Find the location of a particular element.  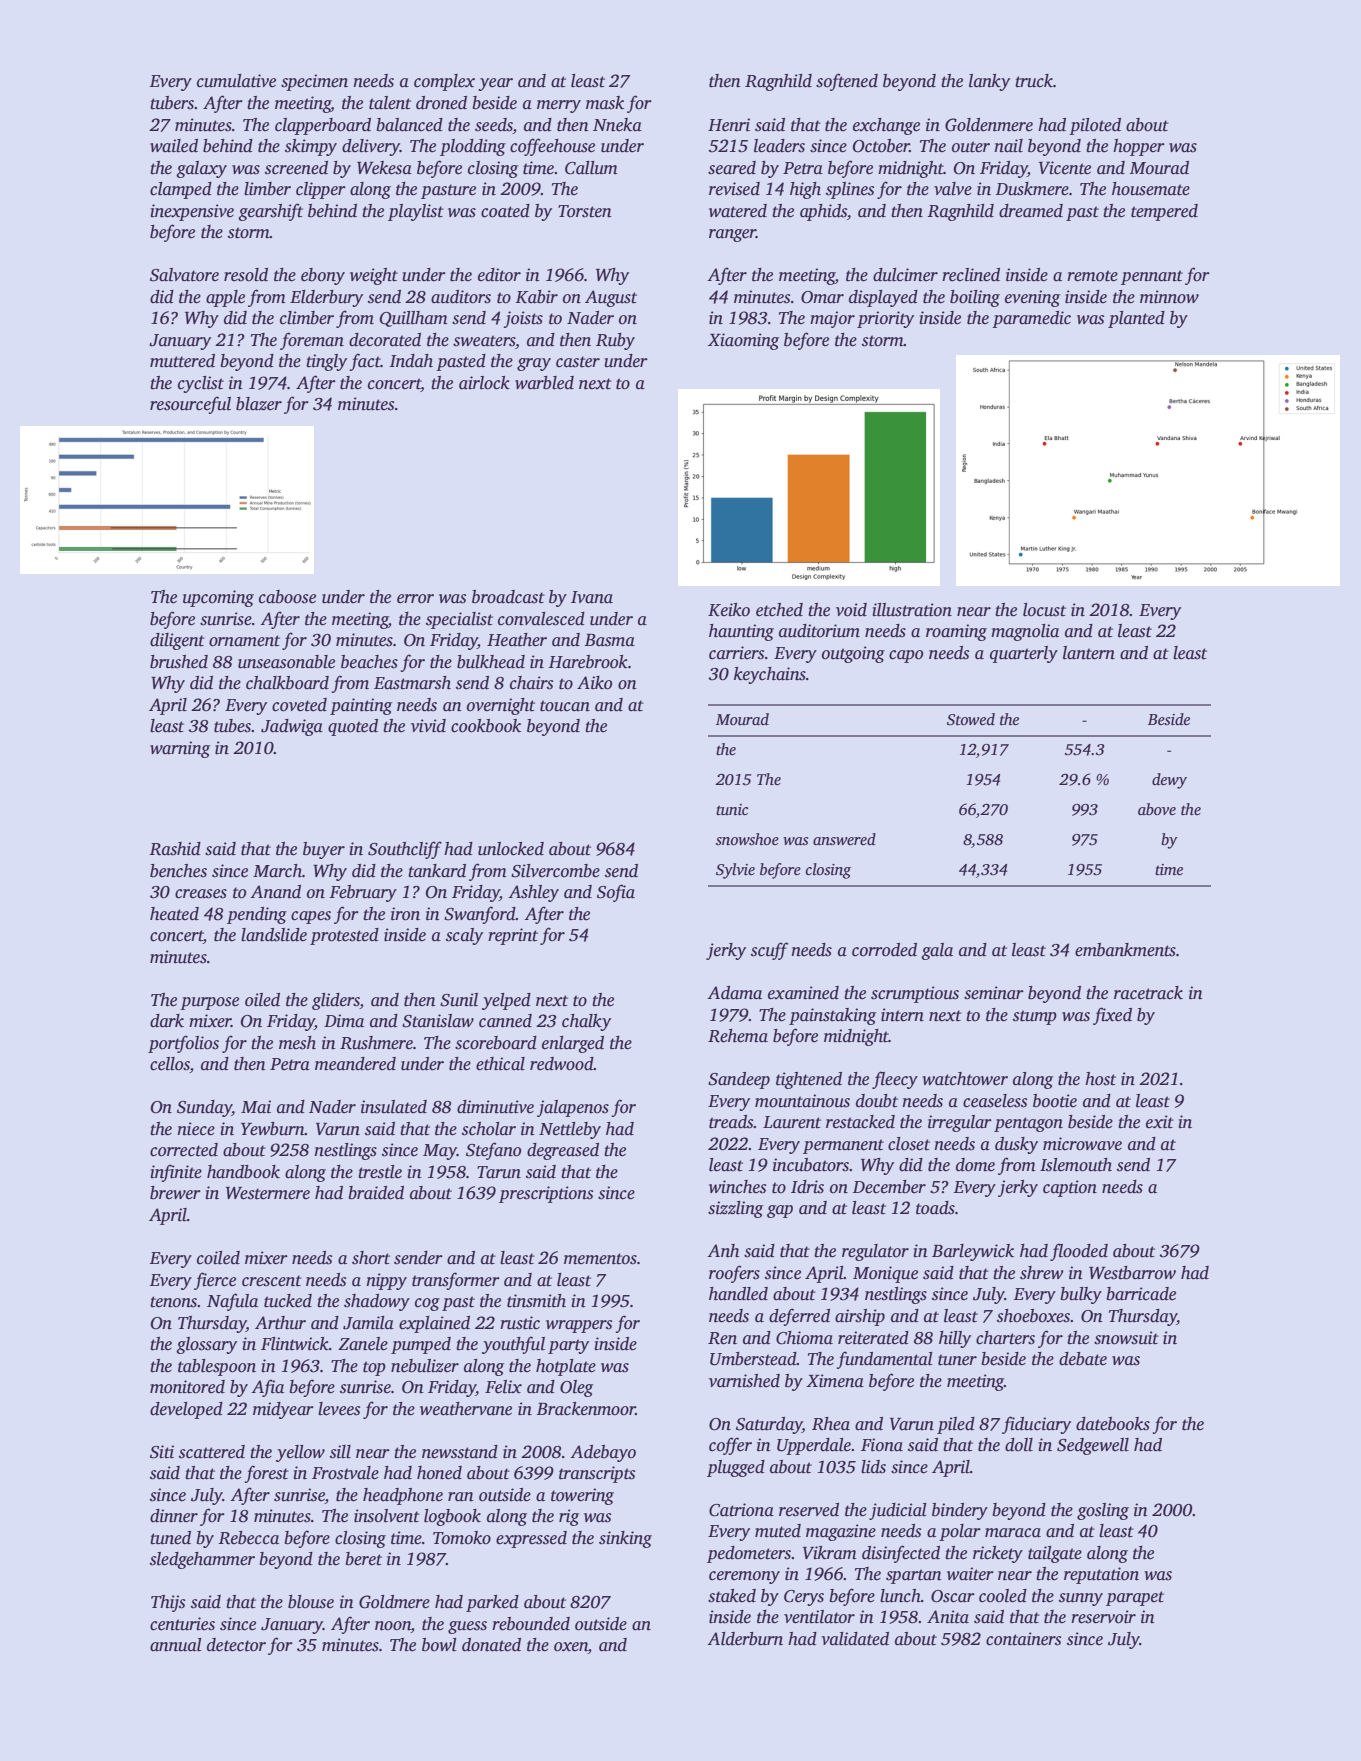

buyer is located at coordinates (324, 850).
